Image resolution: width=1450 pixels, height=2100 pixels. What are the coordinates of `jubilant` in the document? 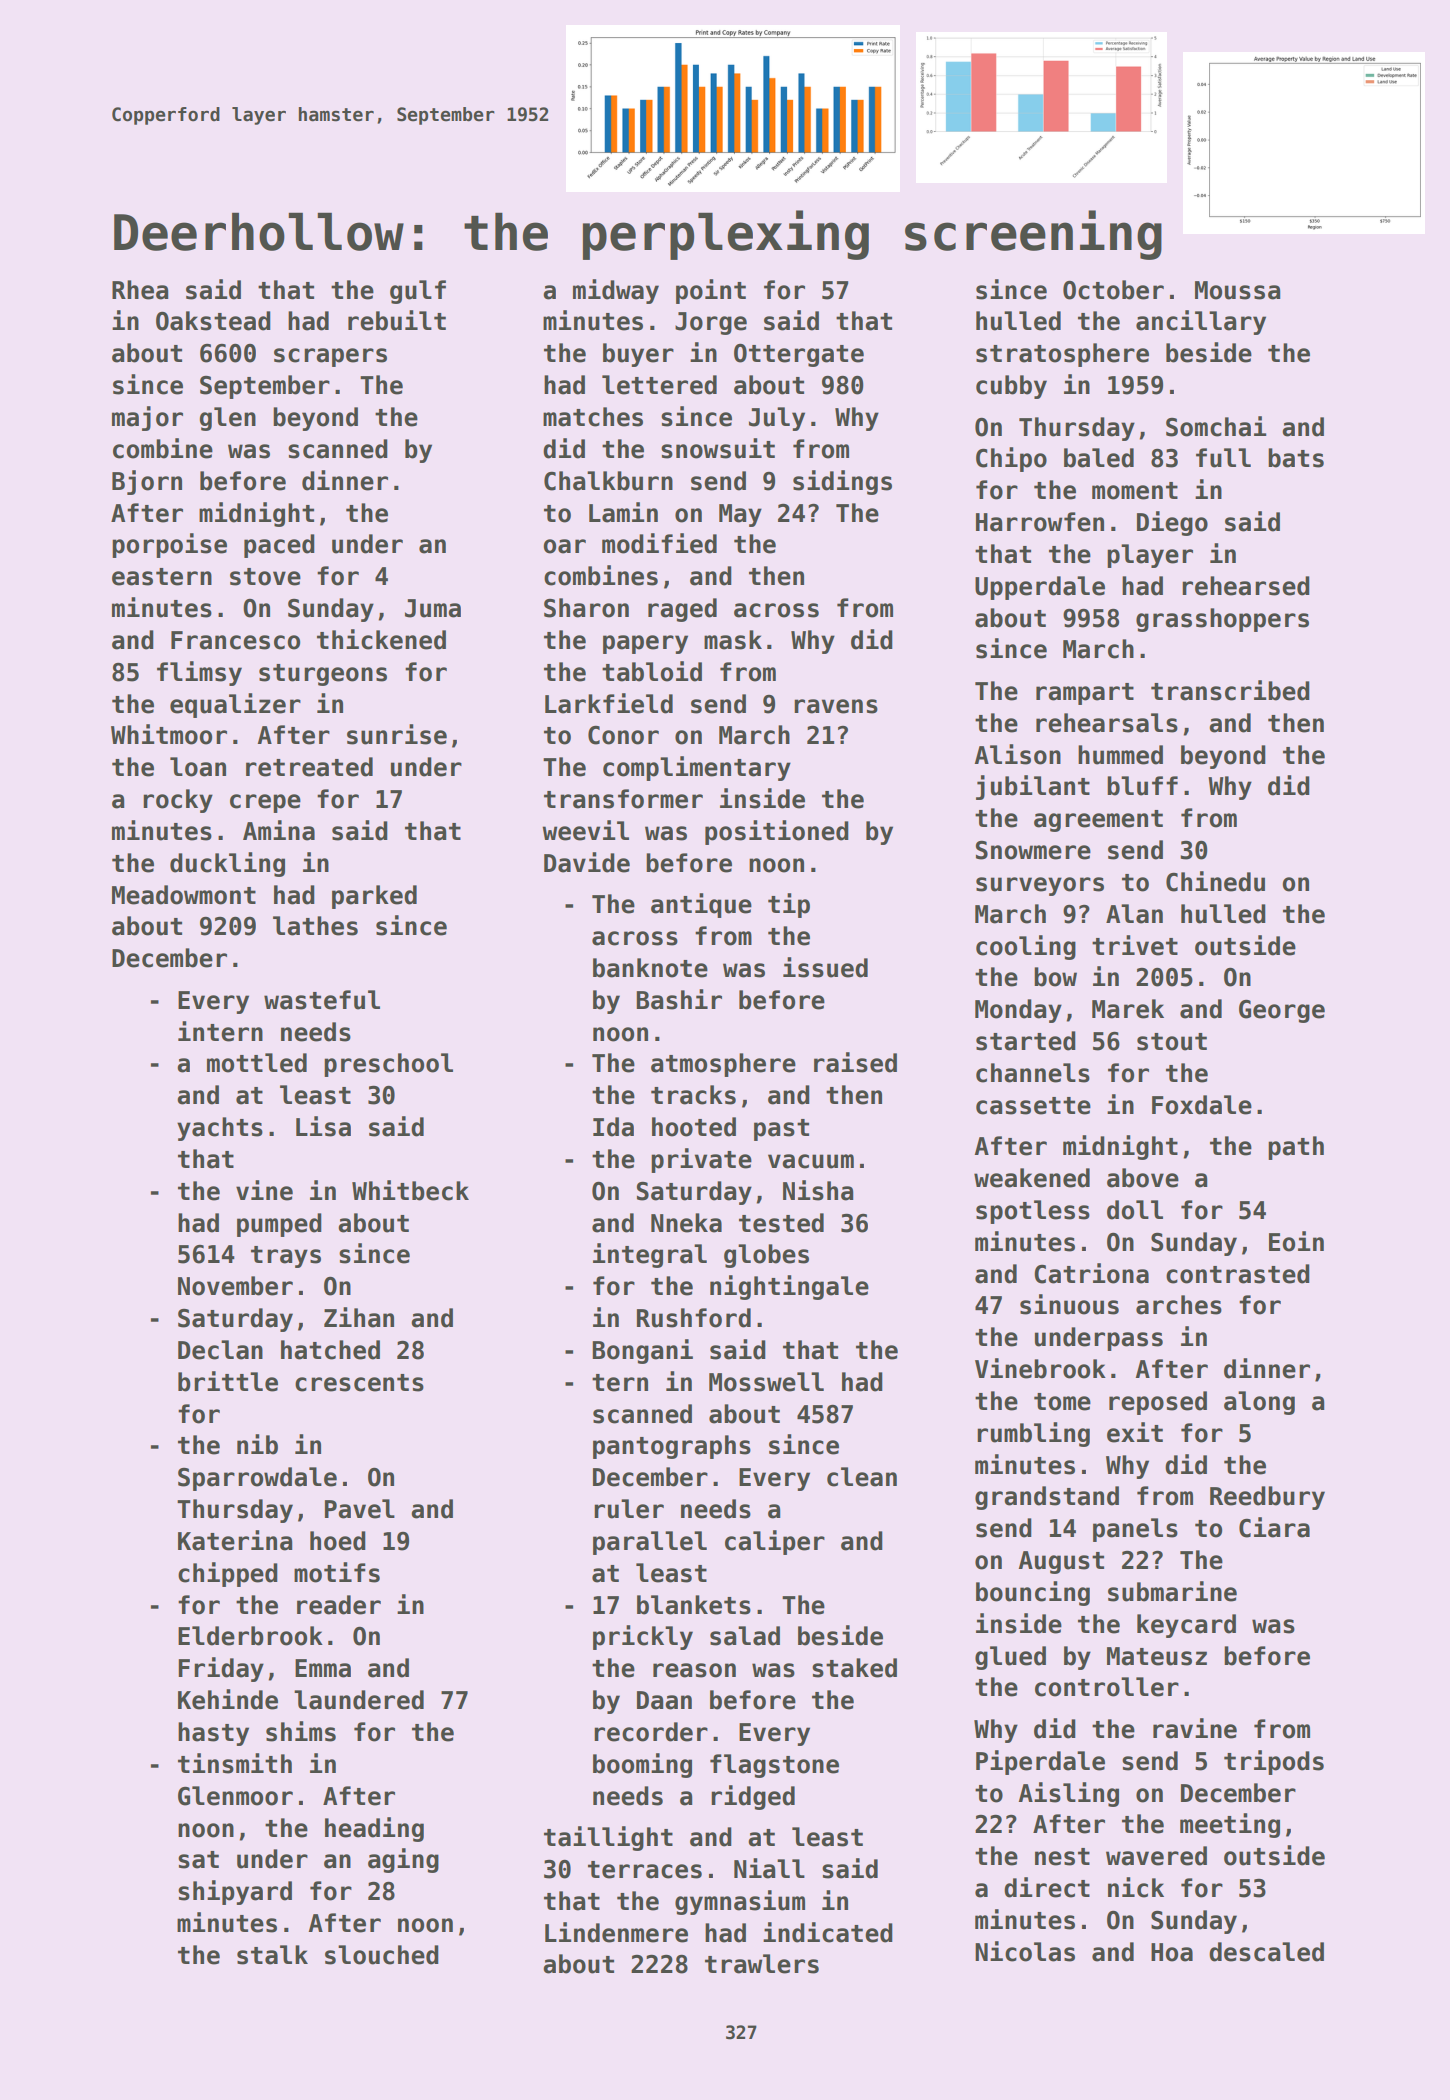 It's located at (1033, 787).
